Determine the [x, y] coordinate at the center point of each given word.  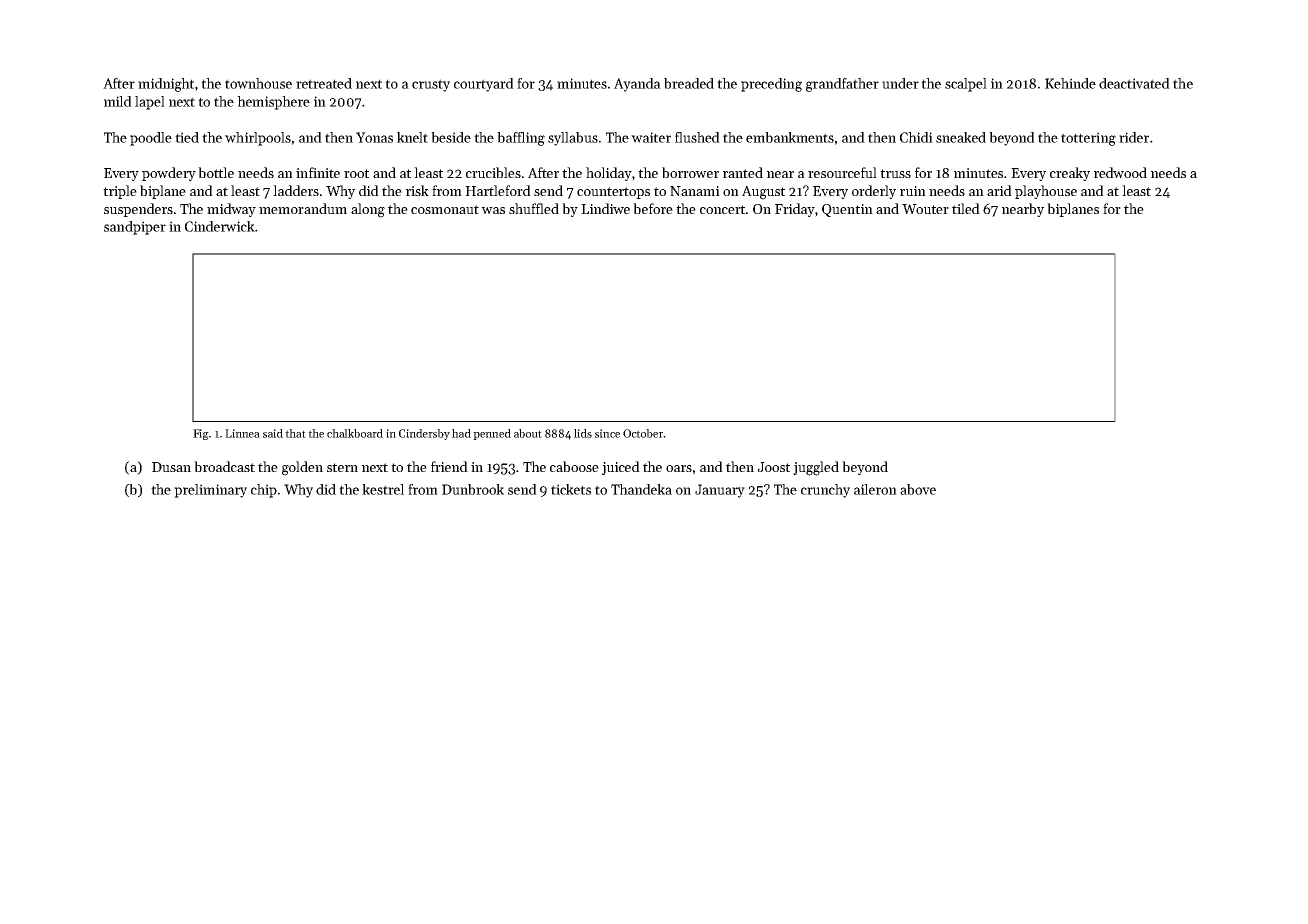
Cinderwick [220, 226]
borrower [690, 172]
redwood [1120, 172]
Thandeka [641, 489]
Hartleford [498, 190]
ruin [913, 191]
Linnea [242, 433]
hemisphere [273, 103]
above [918, 489]
